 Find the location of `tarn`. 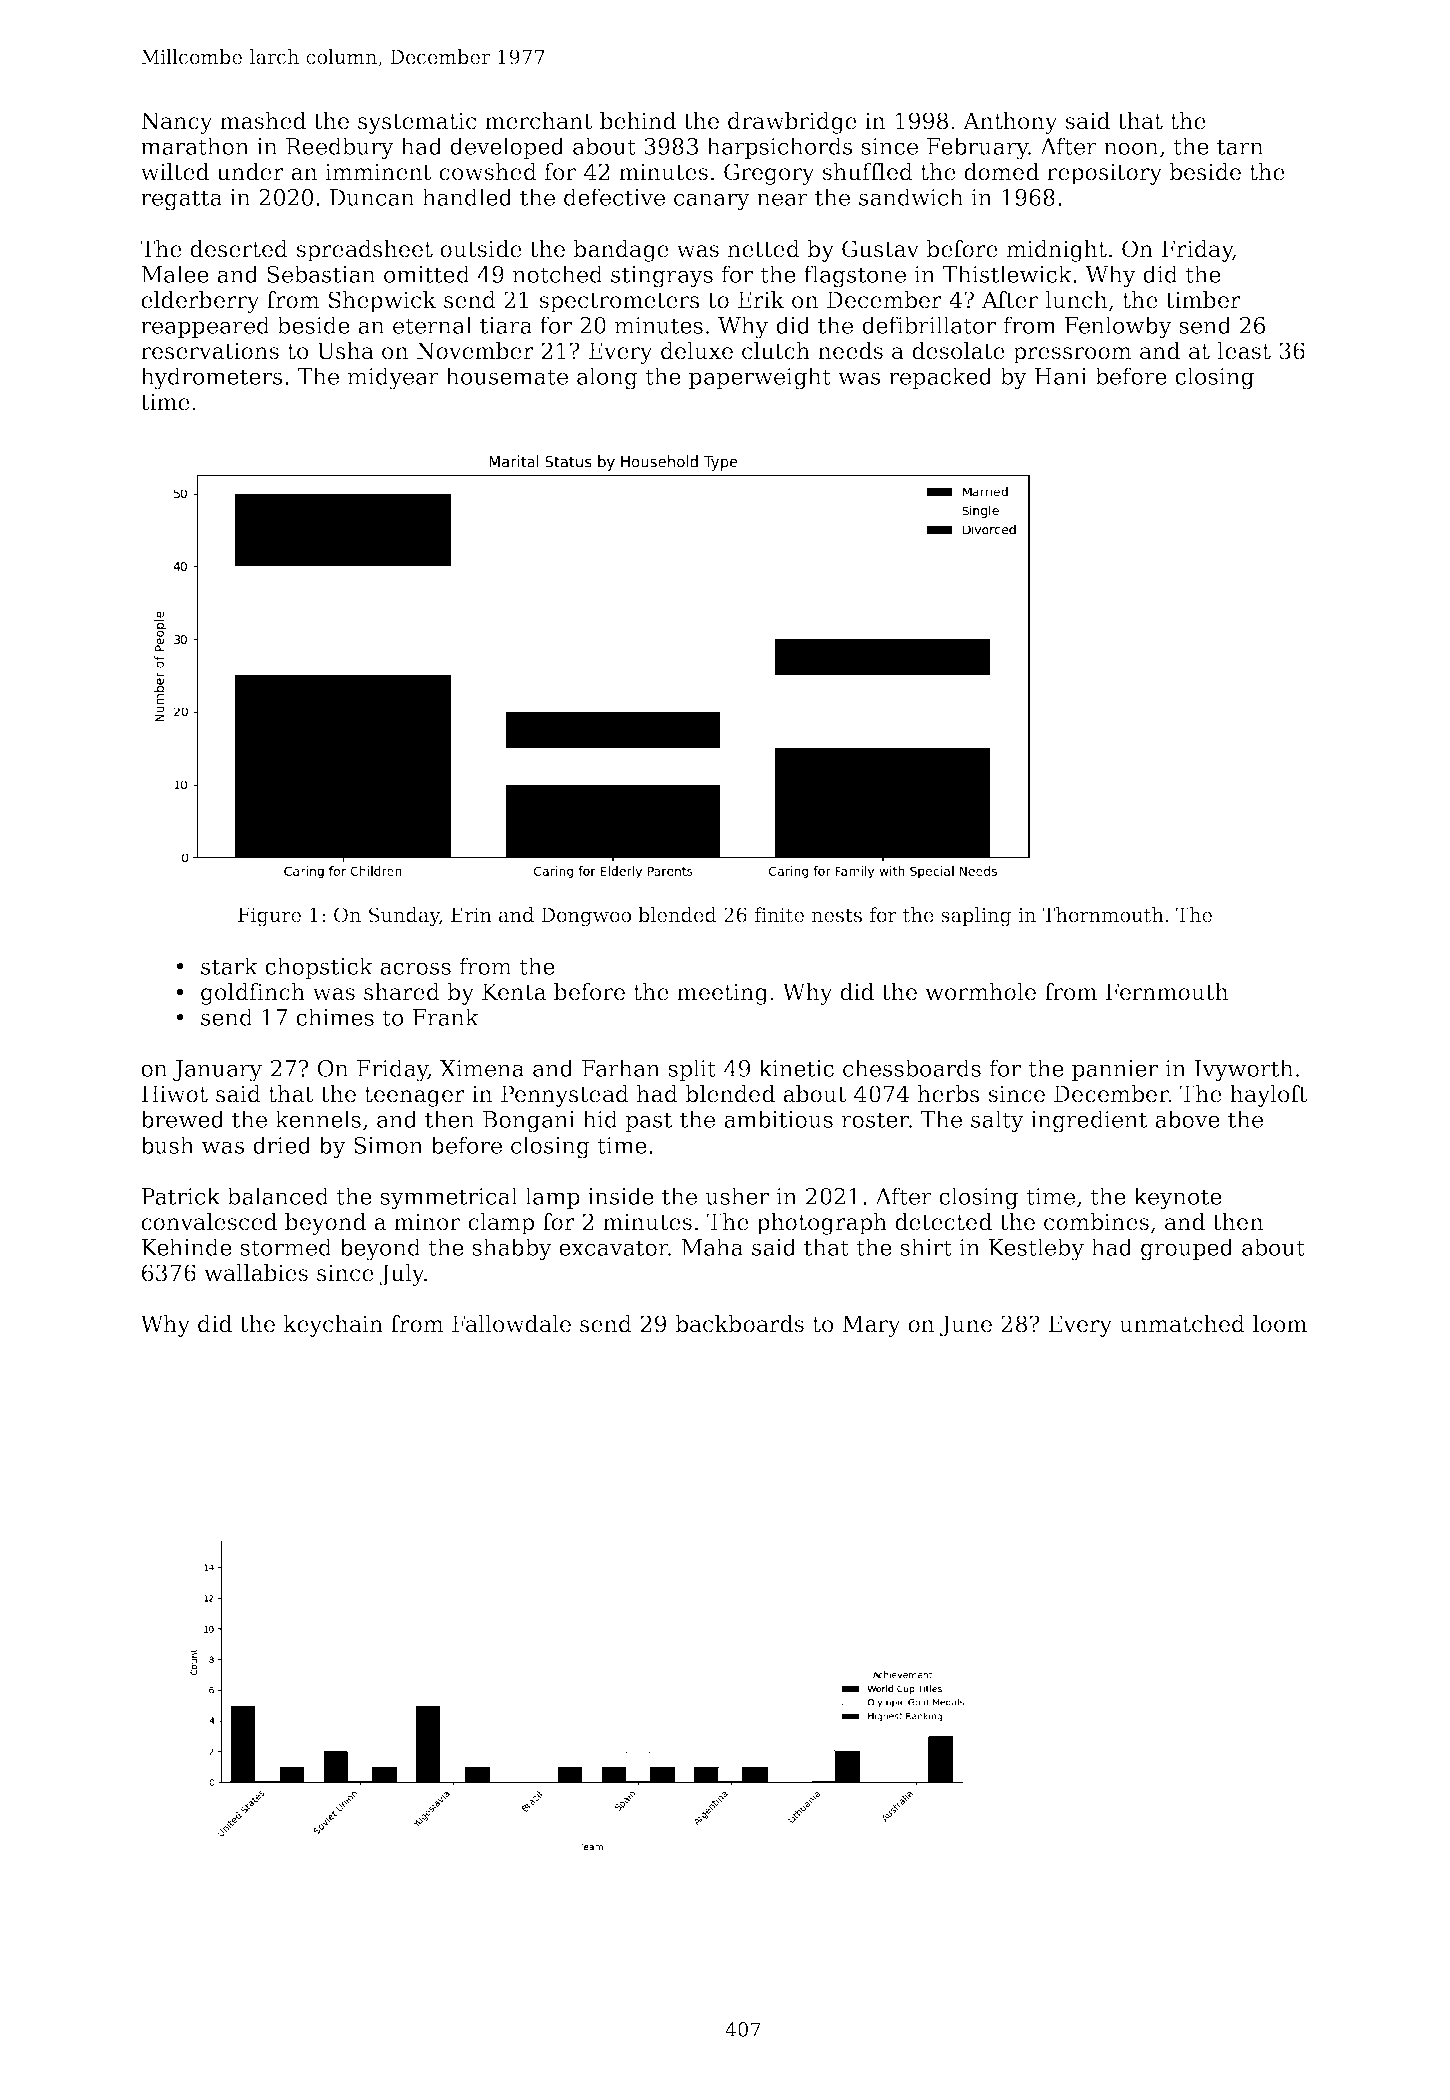

tarn is located at coordinates (1240, 147).
